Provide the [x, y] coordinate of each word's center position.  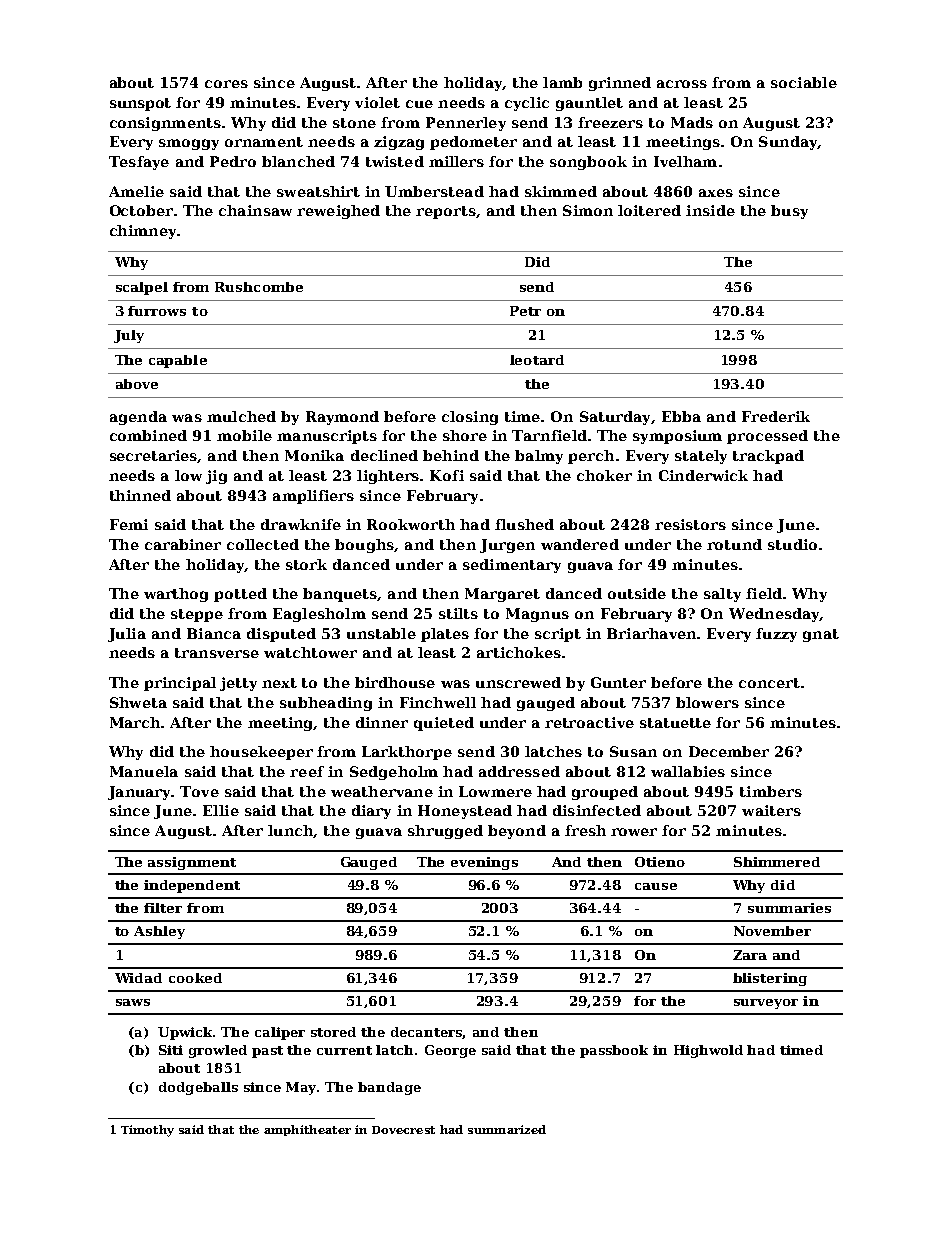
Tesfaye [139, 163]
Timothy [147, 1131]
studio [792, 544]
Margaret [502, 595]
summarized [507, 1129]
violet [377, 102]
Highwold [708, 1051]
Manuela [144, 771]
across [682, 84]
